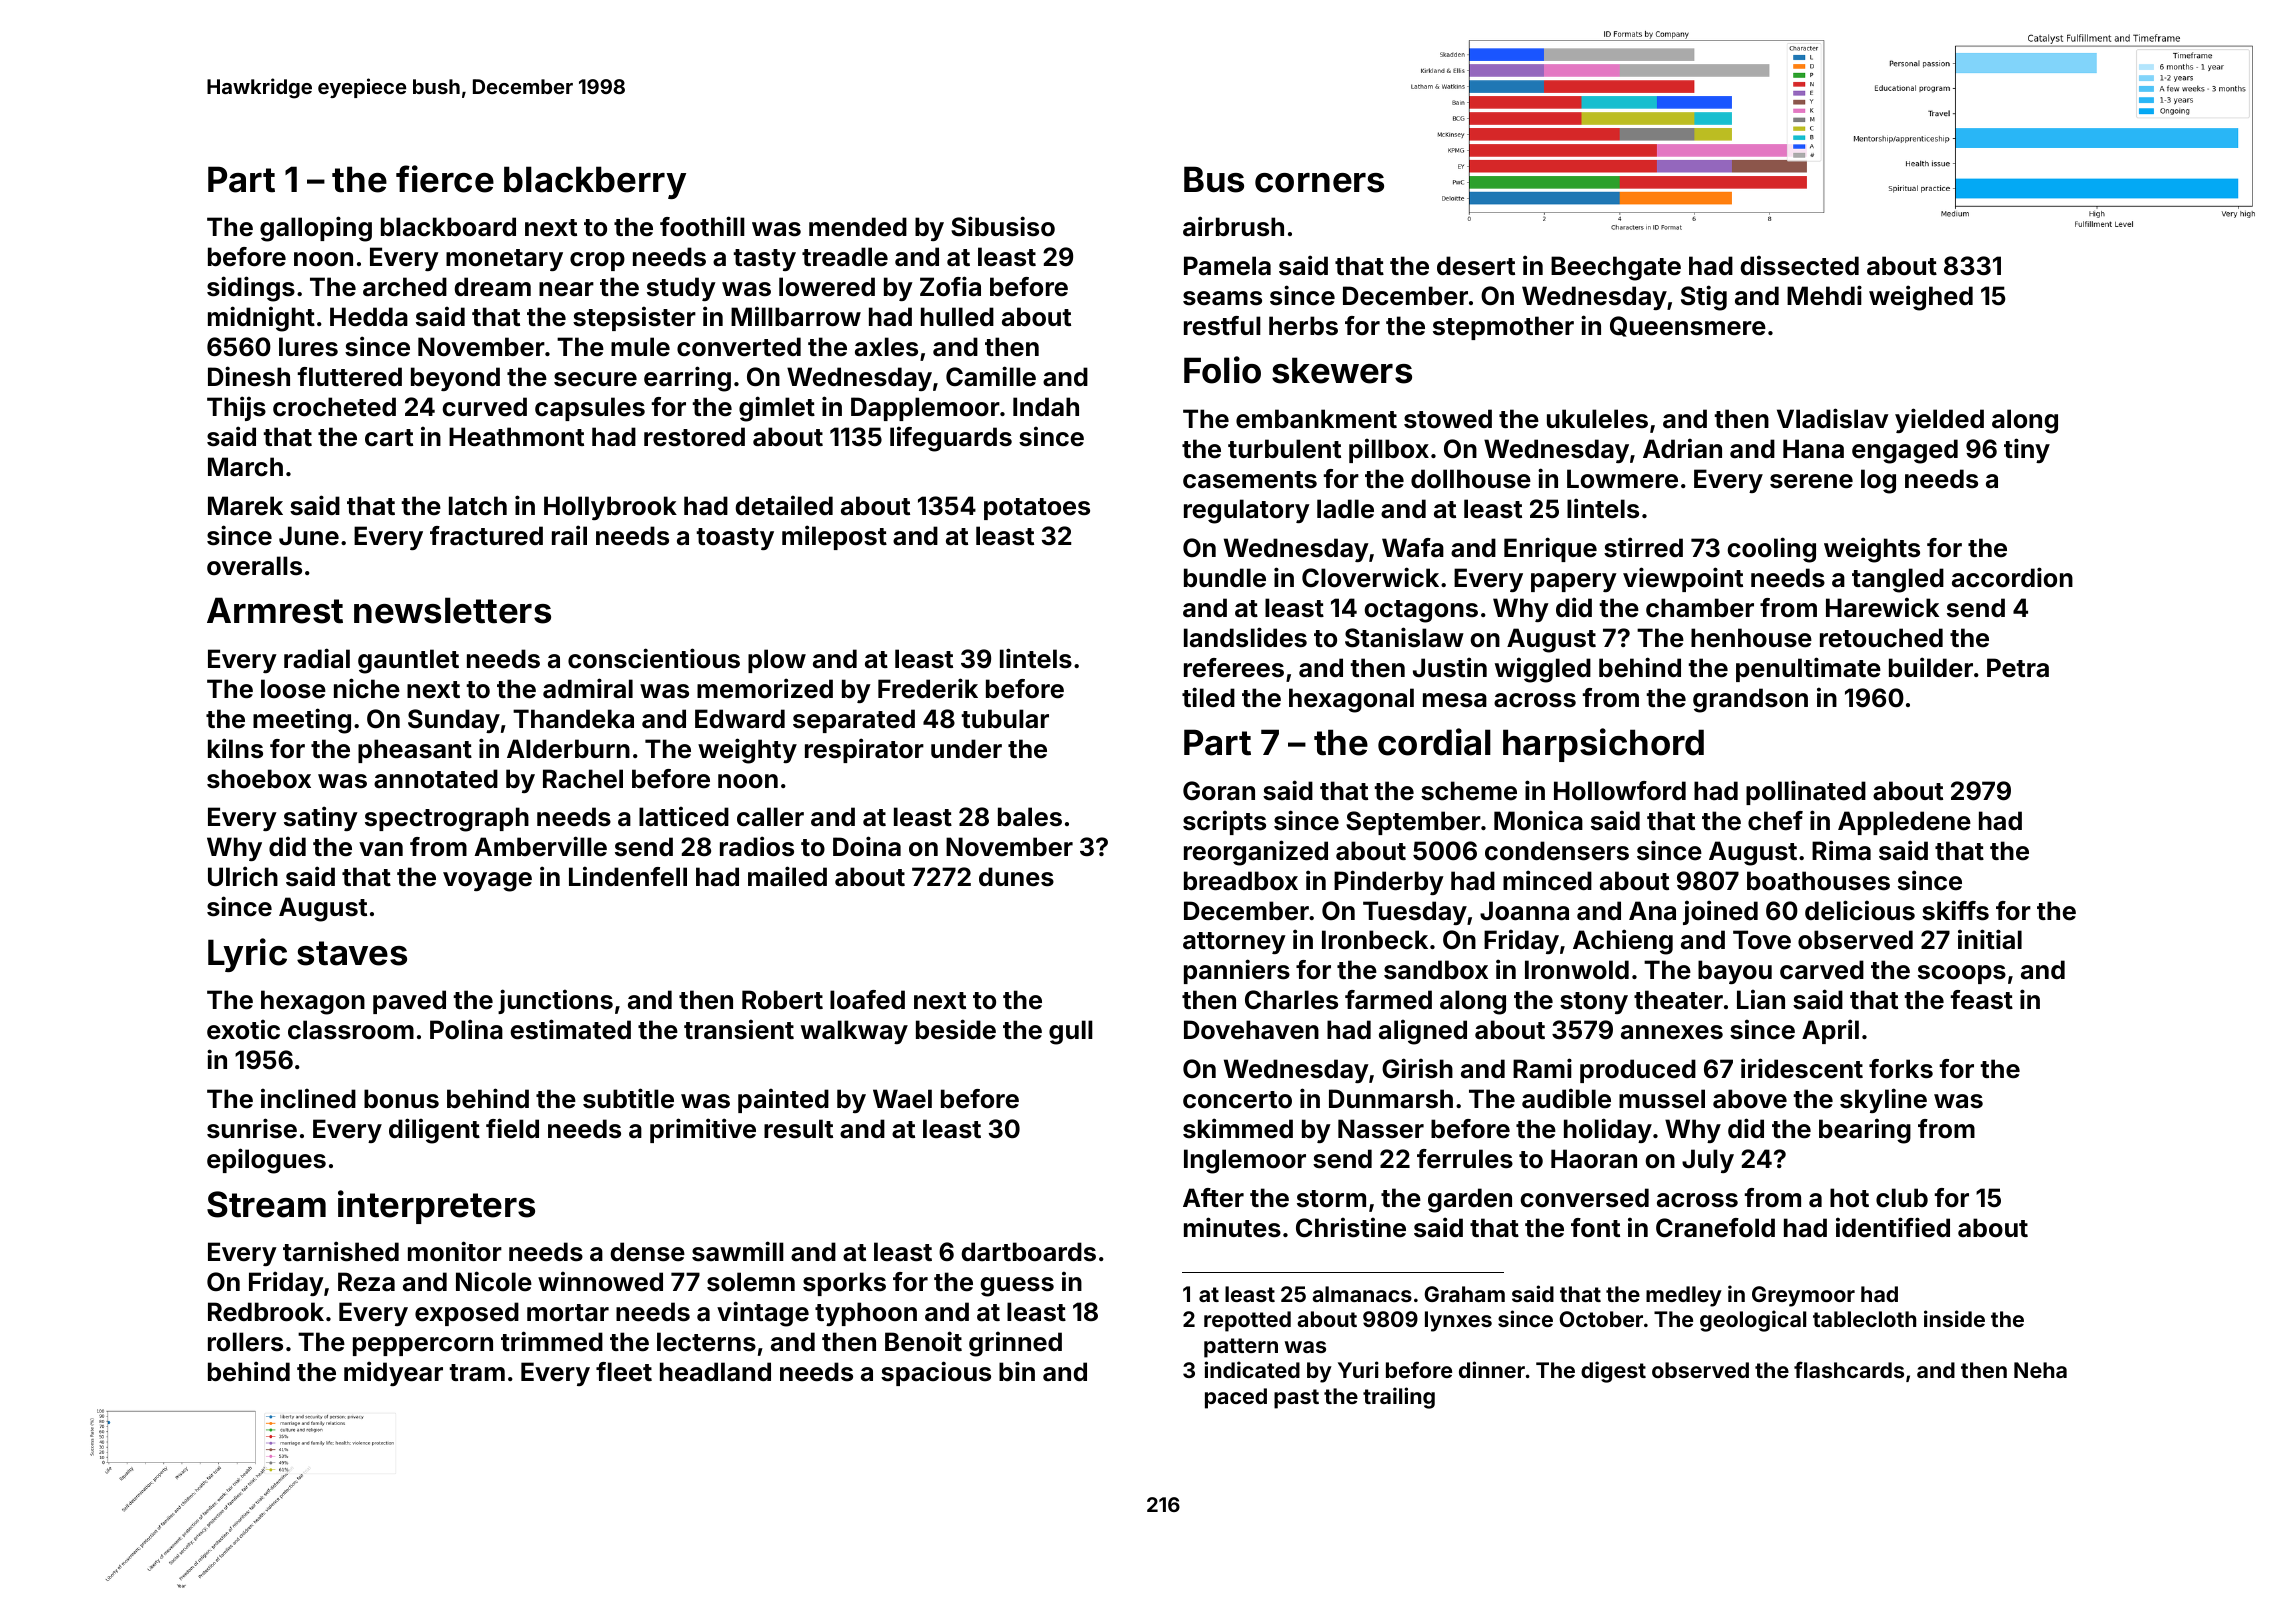 Image resolution: width=2292 pixels, height=1620 pixels. Describe the element at coordinates (1296, 1399) in the screenshot. I see `past` at that location.
